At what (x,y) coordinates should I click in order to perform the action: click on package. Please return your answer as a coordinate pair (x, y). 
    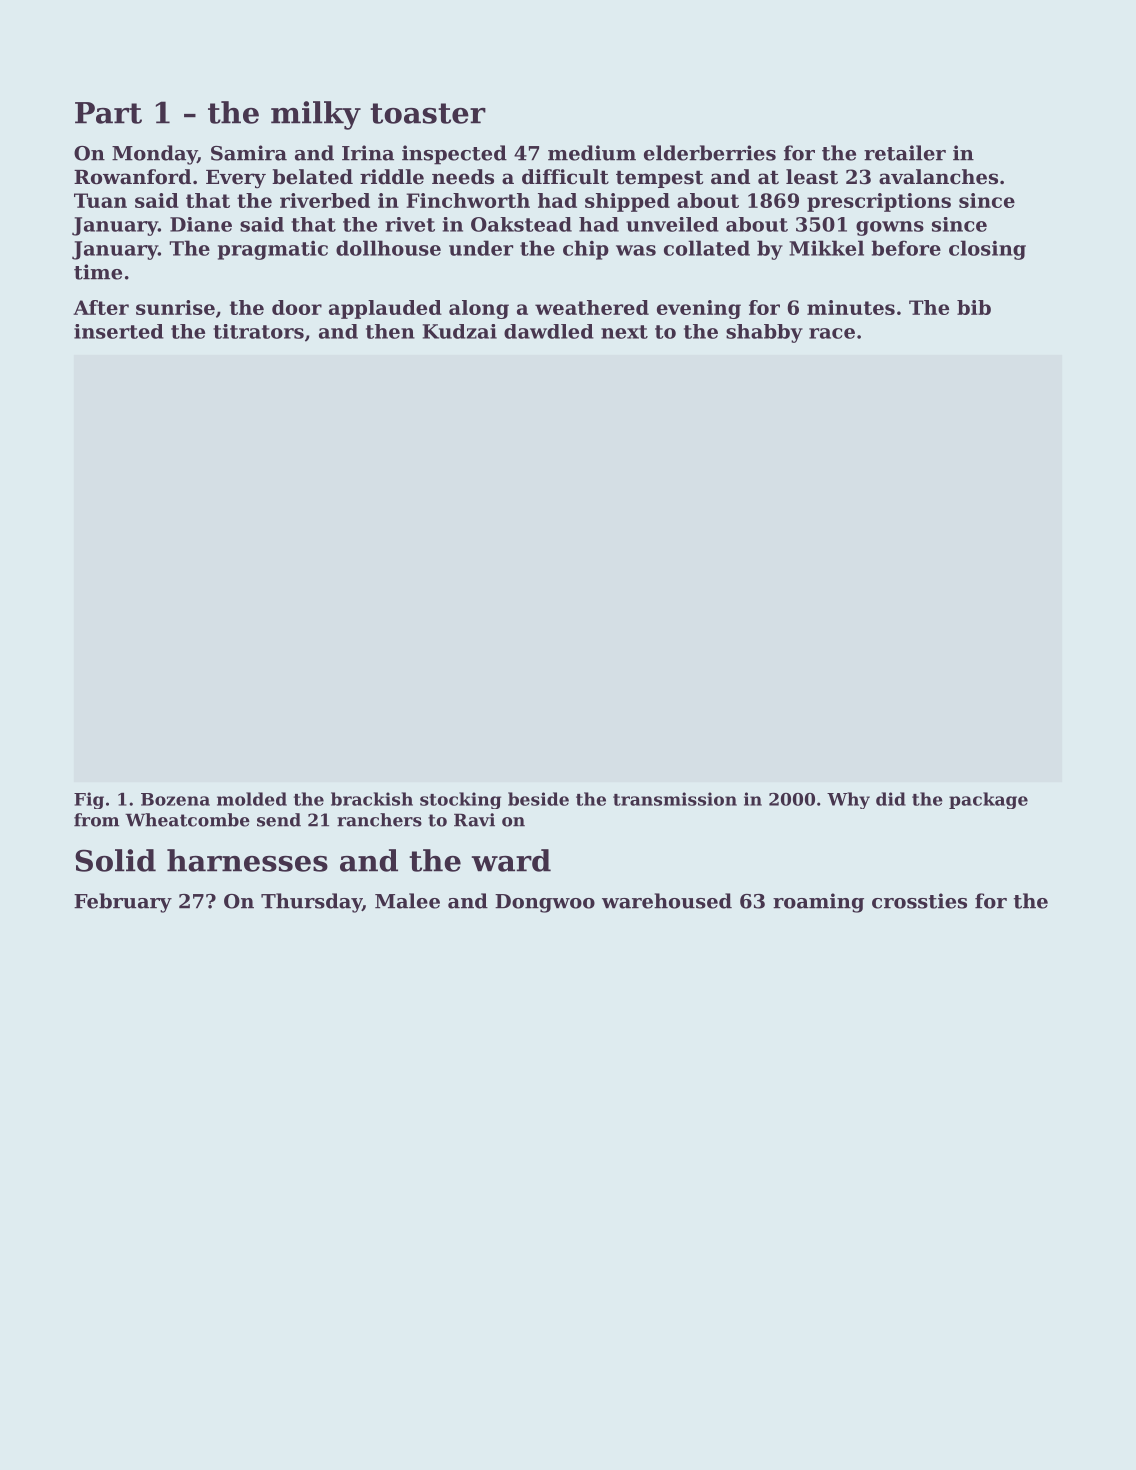
    Looking at the image, I should click on (988, 800).
